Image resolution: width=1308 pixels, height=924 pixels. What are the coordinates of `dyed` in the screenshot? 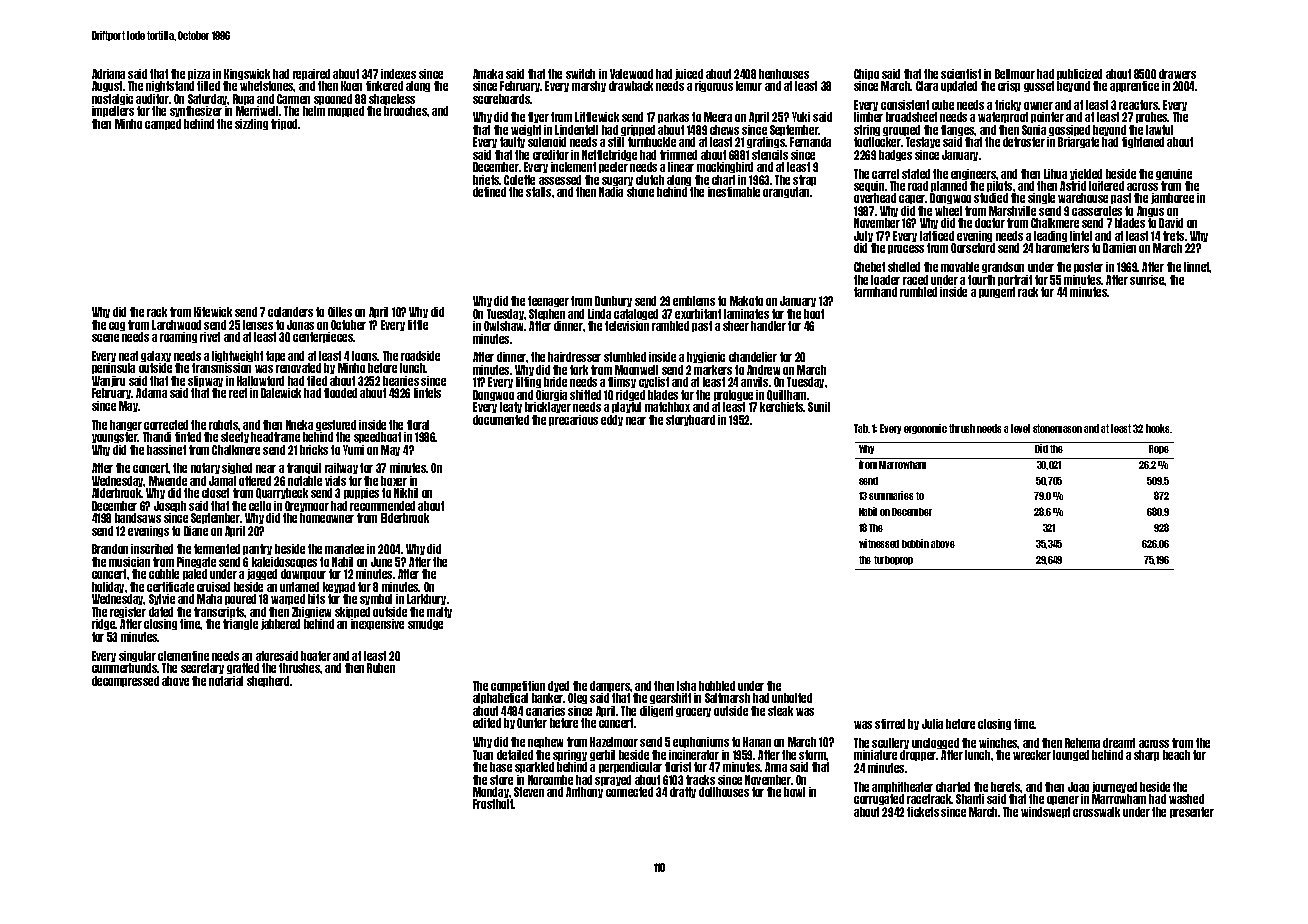 It's located at (558, 686).
